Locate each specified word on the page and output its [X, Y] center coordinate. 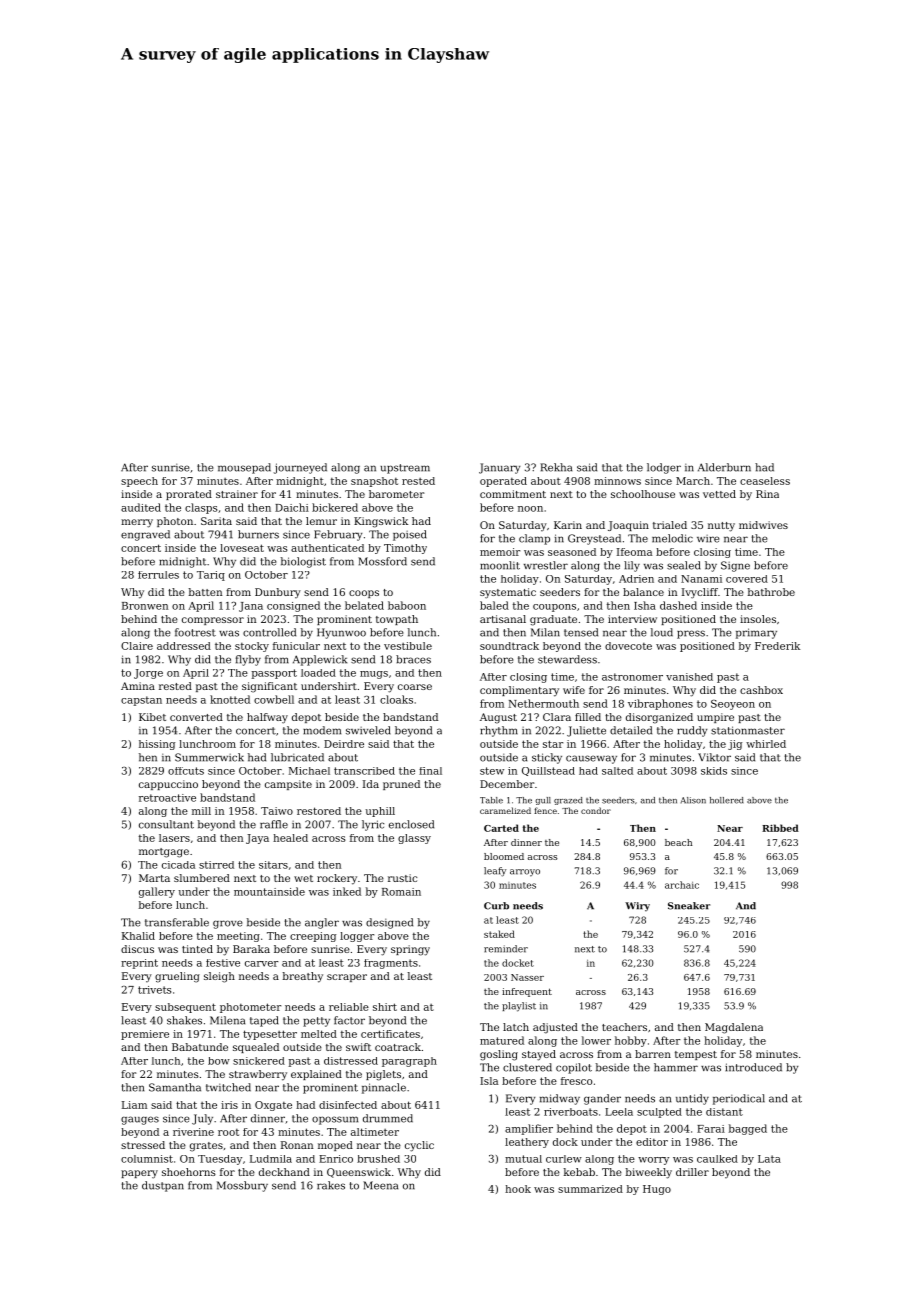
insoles [758, 619]
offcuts [186, 771]
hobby [631, 1041]
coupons [554, 608]
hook [518, 1189]
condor [596, 810]
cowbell [274, 699]
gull [543, 801]
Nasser [527, 977]
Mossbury [242, 1186]
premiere [145, 1035]
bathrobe [771, 592]
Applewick [320, 660]
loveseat [242, 548]
